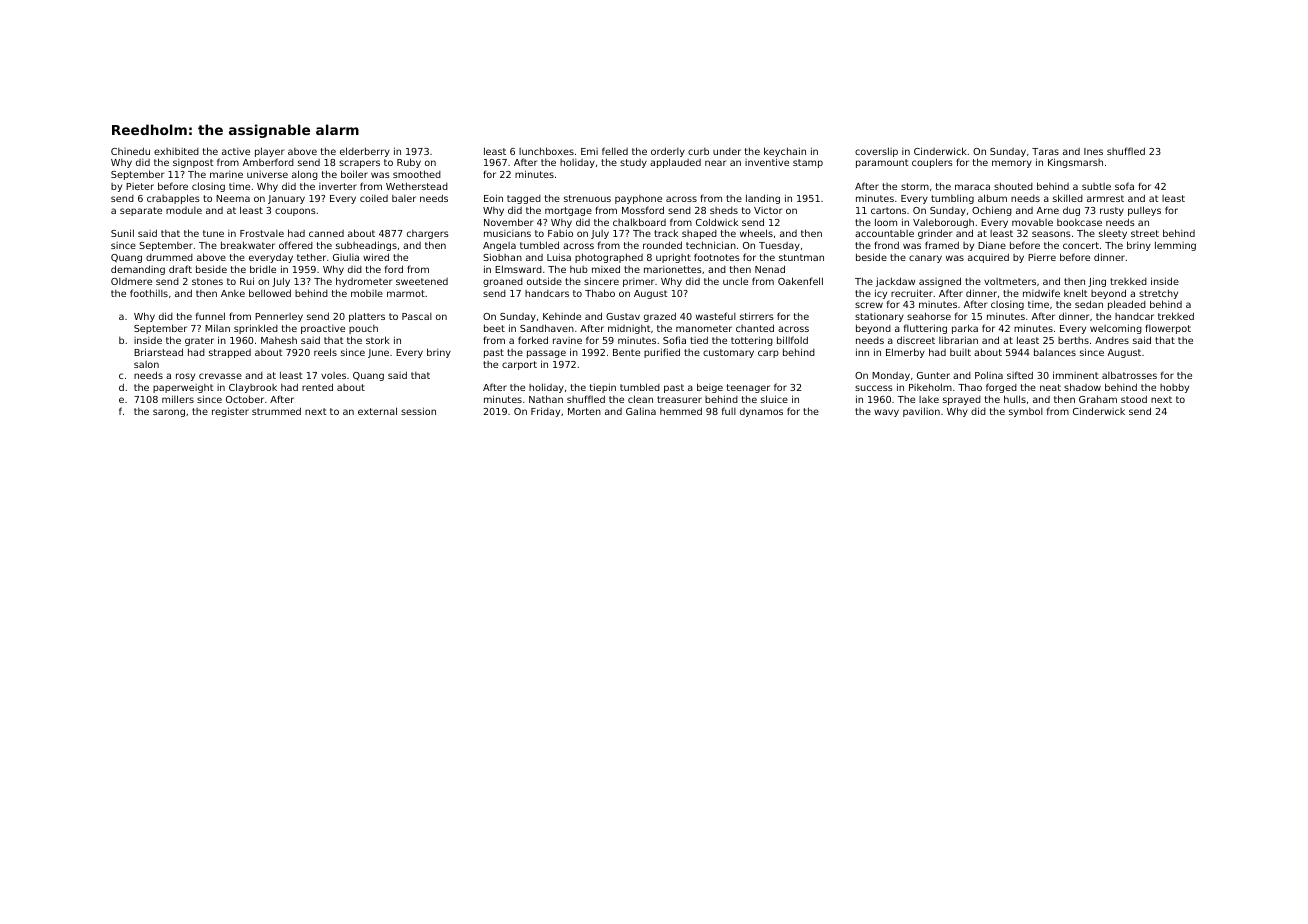 The height and width of the screenshot is (924, 1308). What do you see at coordinates (925, 259) in the screenshot?
I see `canary` at bounding box center [925, 259].
